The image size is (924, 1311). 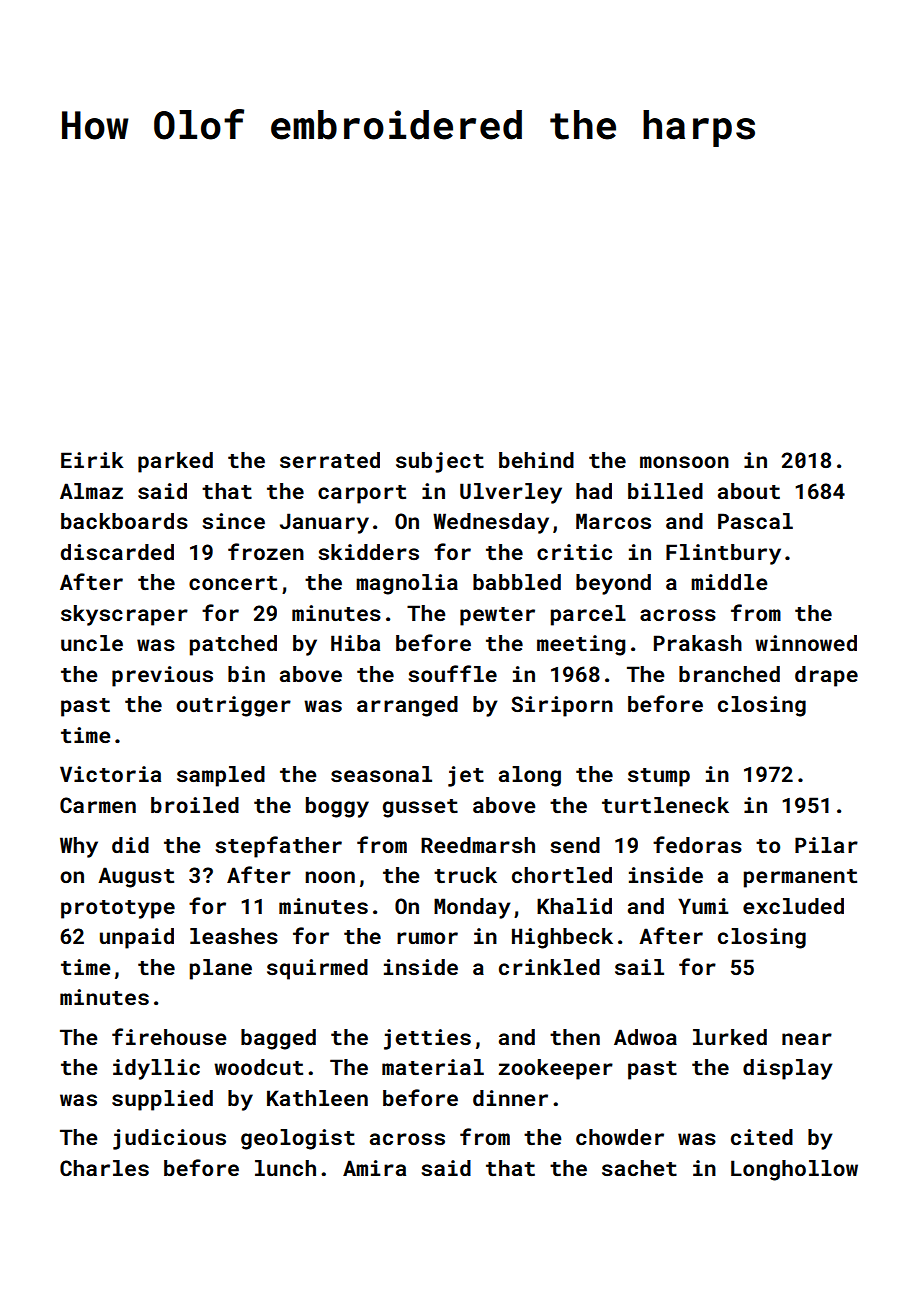 What do you see at coordinates (162, 676) in the image?
I see `previous` at bounding box center [162, 676].
